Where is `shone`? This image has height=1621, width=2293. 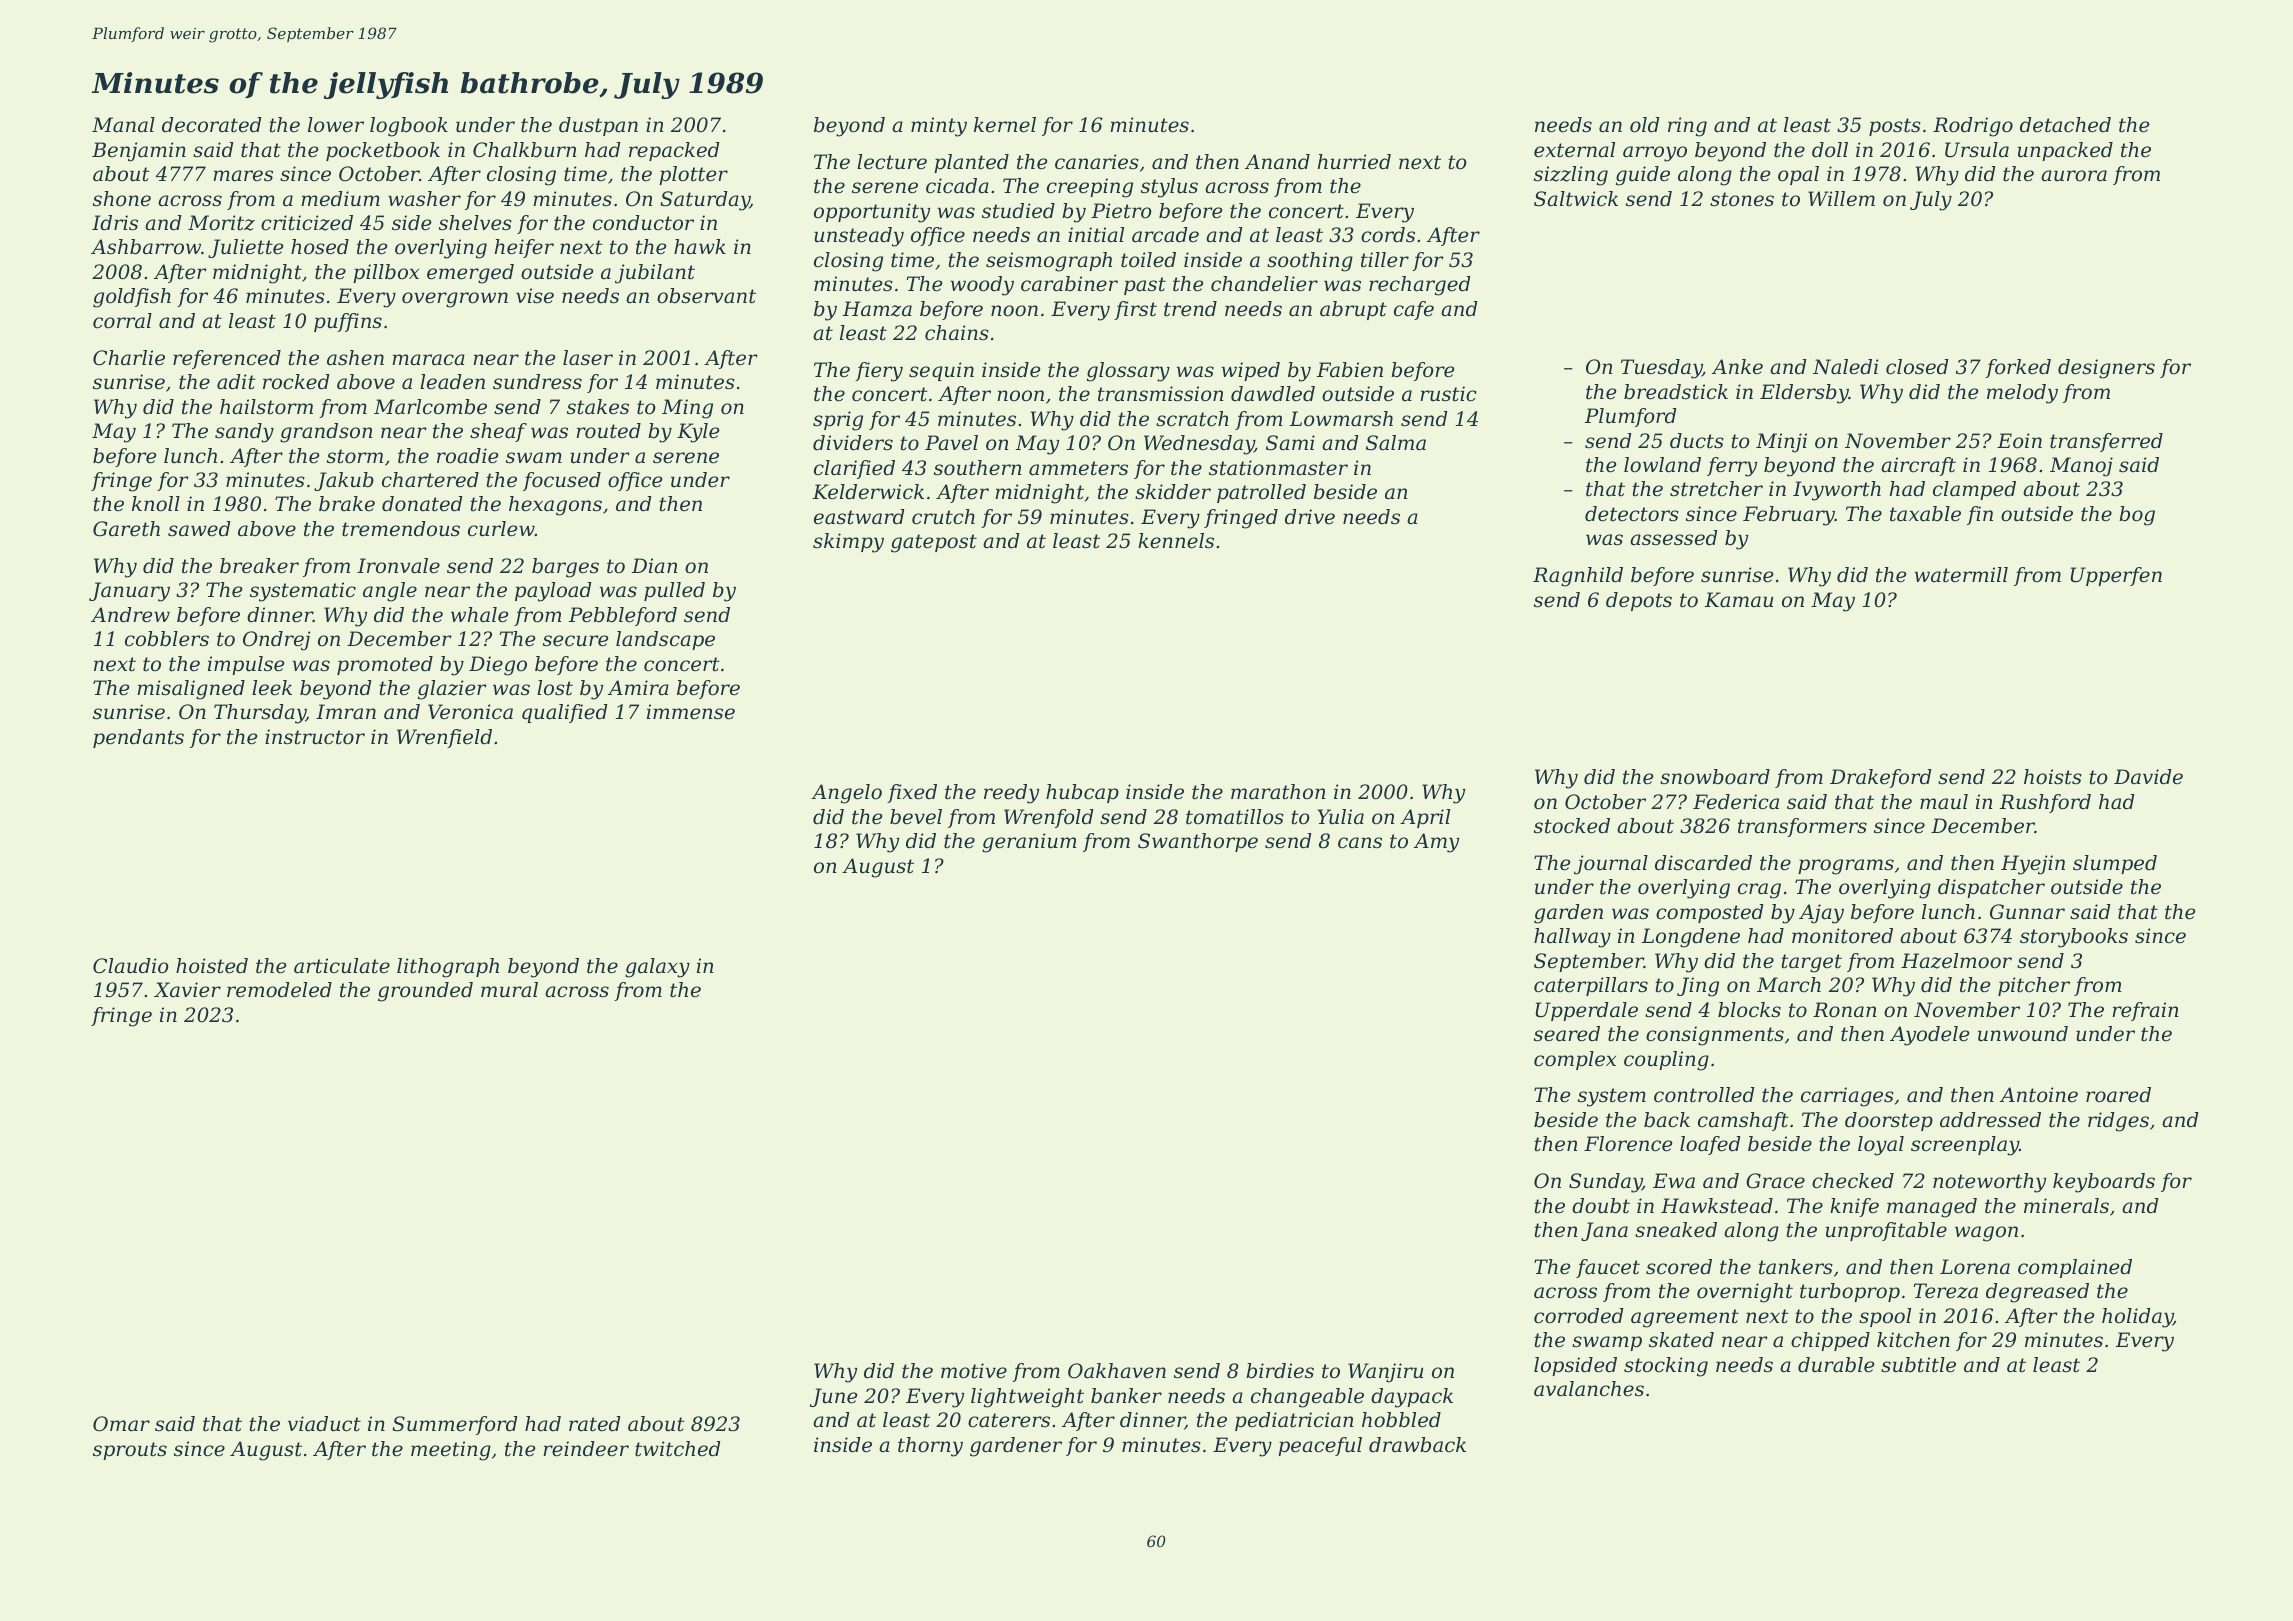
shone is located at coordinates (122, 199).
